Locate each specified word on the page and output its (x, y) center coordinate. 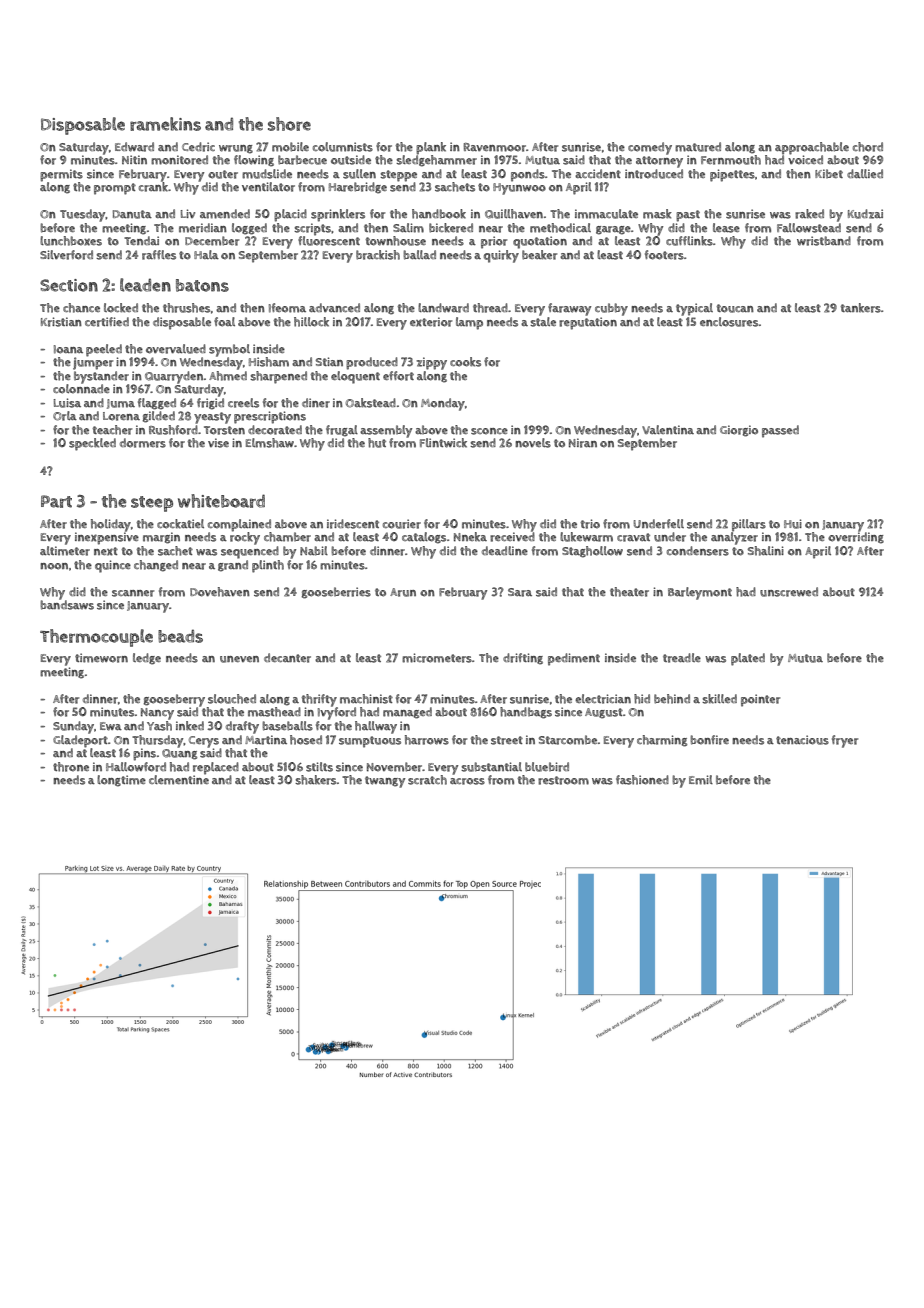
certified (107, 322)
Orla (65, 416)
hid (642, 699)
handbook (439, 214)
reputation (588, 323)
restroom (563, 780)
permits (61, 175)
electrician (603, 699)
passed (780, 431)
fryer (845, 741)
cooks (465, 362)
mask (657, 214)
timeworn (101, 658)
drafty (242, 727)
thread (490, 308)
